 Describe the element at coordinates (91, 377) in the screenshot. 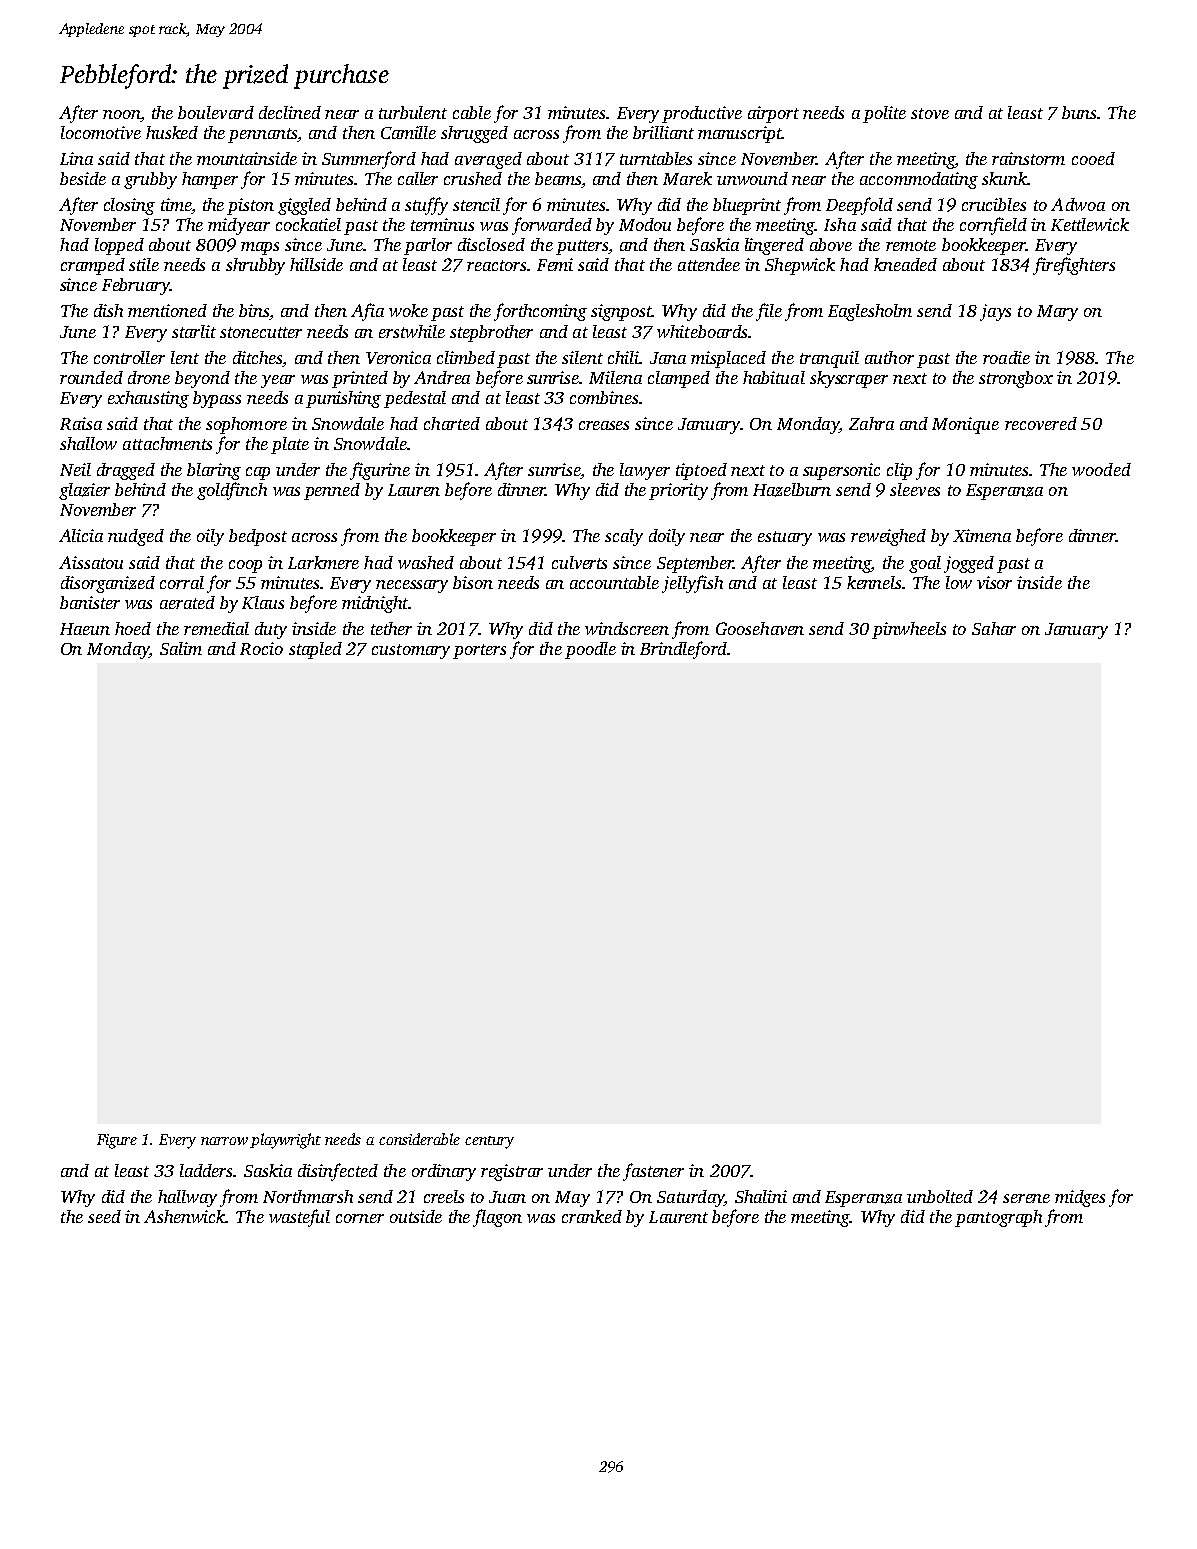

I see `rounded` at that location.
